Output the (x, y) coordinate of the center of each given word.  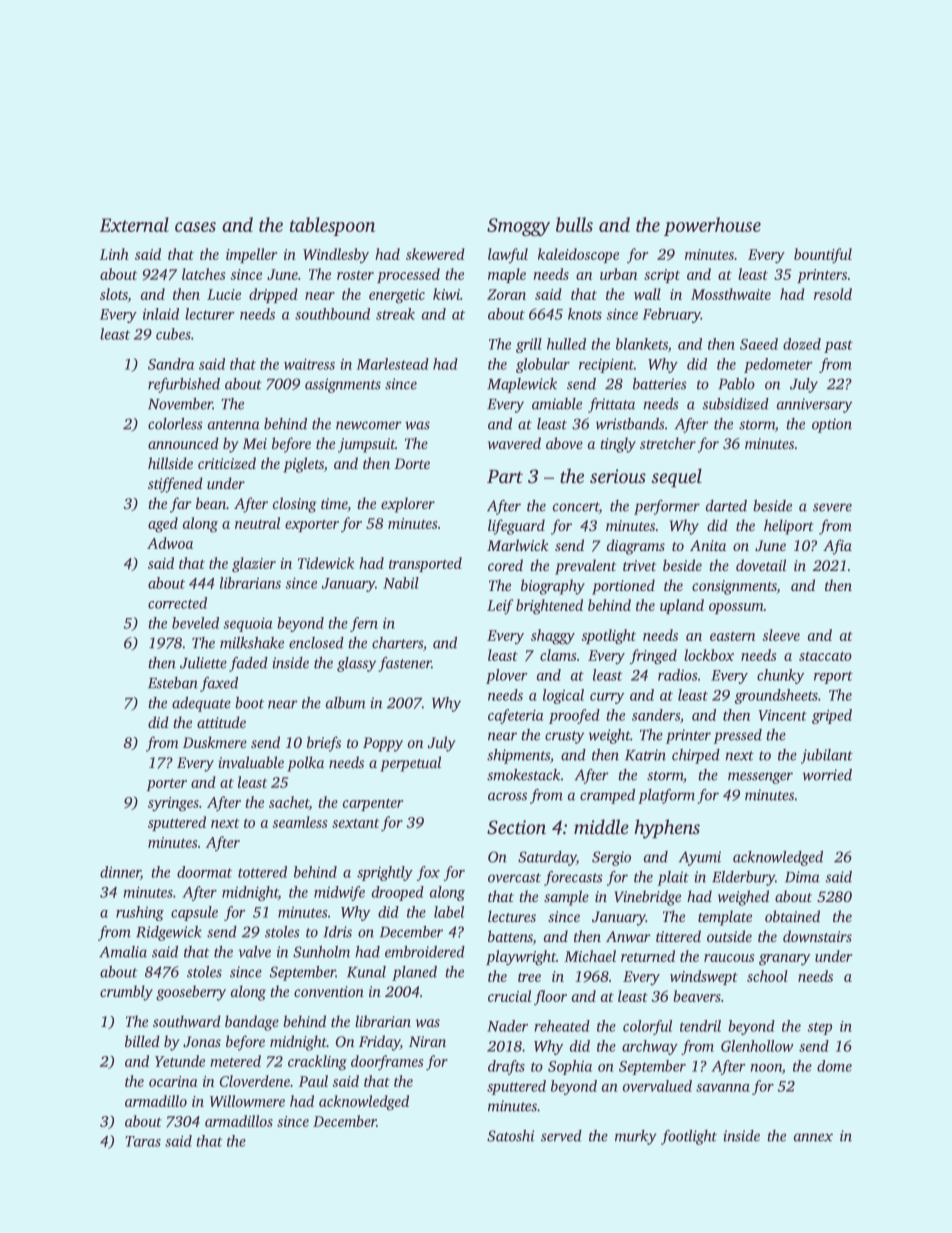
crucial (509, 996)
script (662, 276)
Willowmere (247, 1101)
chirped (696, 756)
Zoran (506, 294)
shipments (518, 756)
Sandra (171, 364)
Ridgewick (169, 933)
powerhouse (712, 226)
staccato (825, 656)
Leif (500, 607)
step (819, 1028)
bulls (574, 224)
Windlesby (336, 256)
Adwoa (170, 543)
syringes (173, 804)
